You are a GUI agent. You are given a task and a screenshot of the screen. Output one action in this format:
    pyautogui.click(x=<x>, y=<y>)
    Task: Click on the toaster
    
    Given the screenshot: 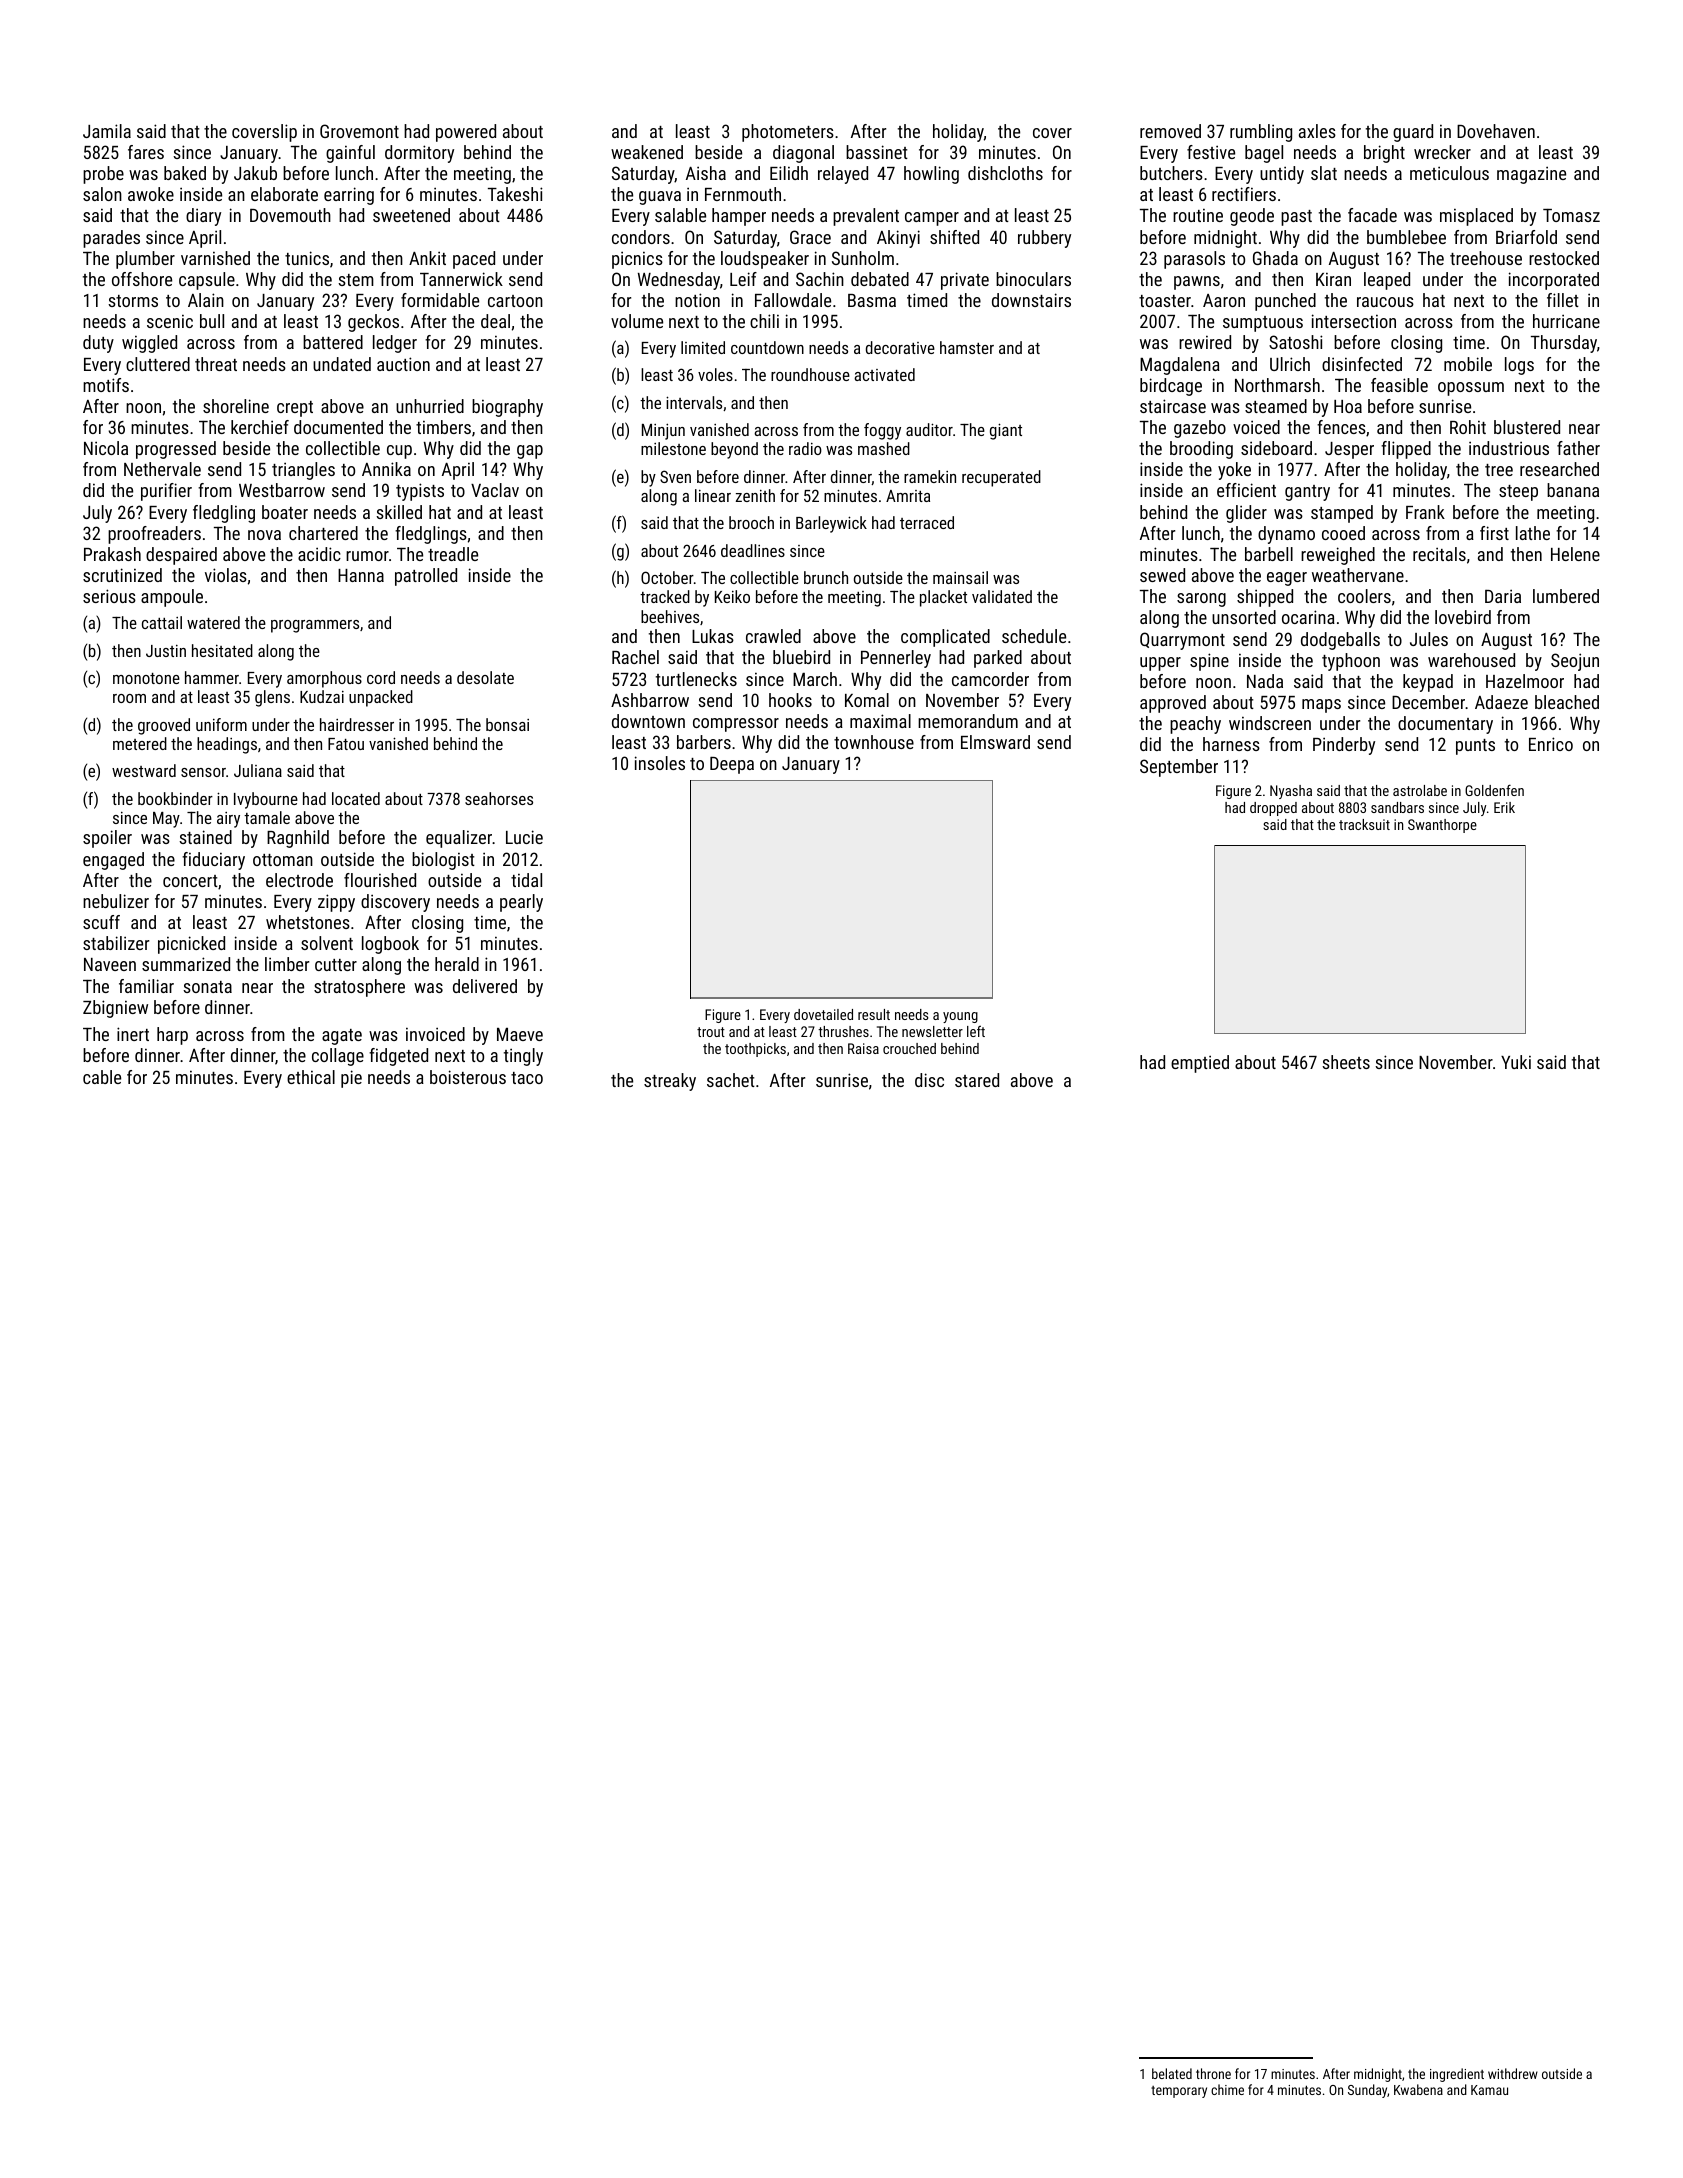 What is the action you would take?
    pyautogui.click(x=1165, y=301)
